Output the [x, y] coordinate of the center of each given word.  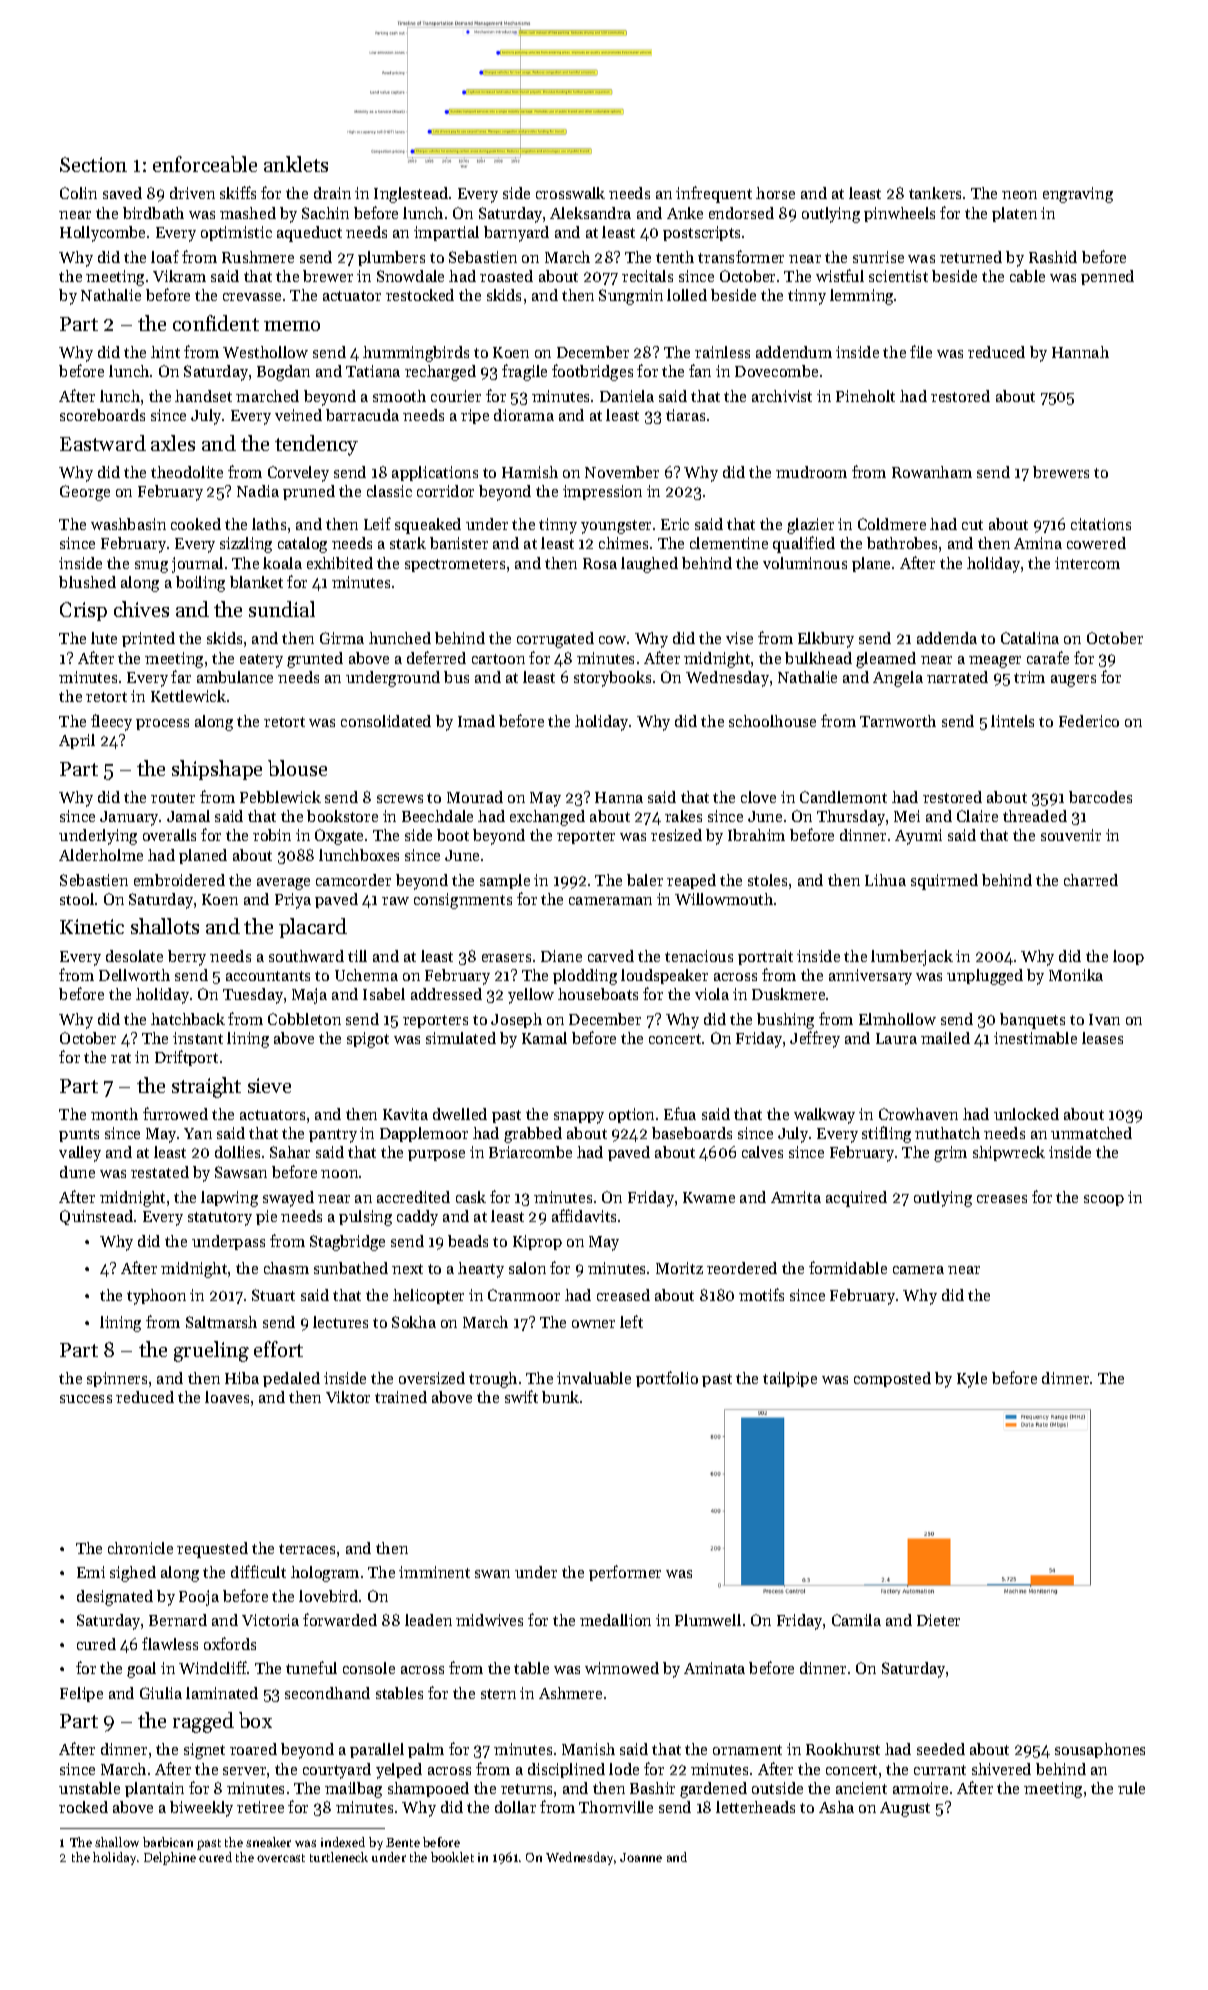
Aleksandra [590, 213]
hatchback [188, 1019]
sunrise [878, 257]
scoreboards [102, 415]
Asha [836, 1807]
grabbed [533, 1135]
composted [892, 1379]
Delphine [170, 1858]
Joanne [641, 1857]
